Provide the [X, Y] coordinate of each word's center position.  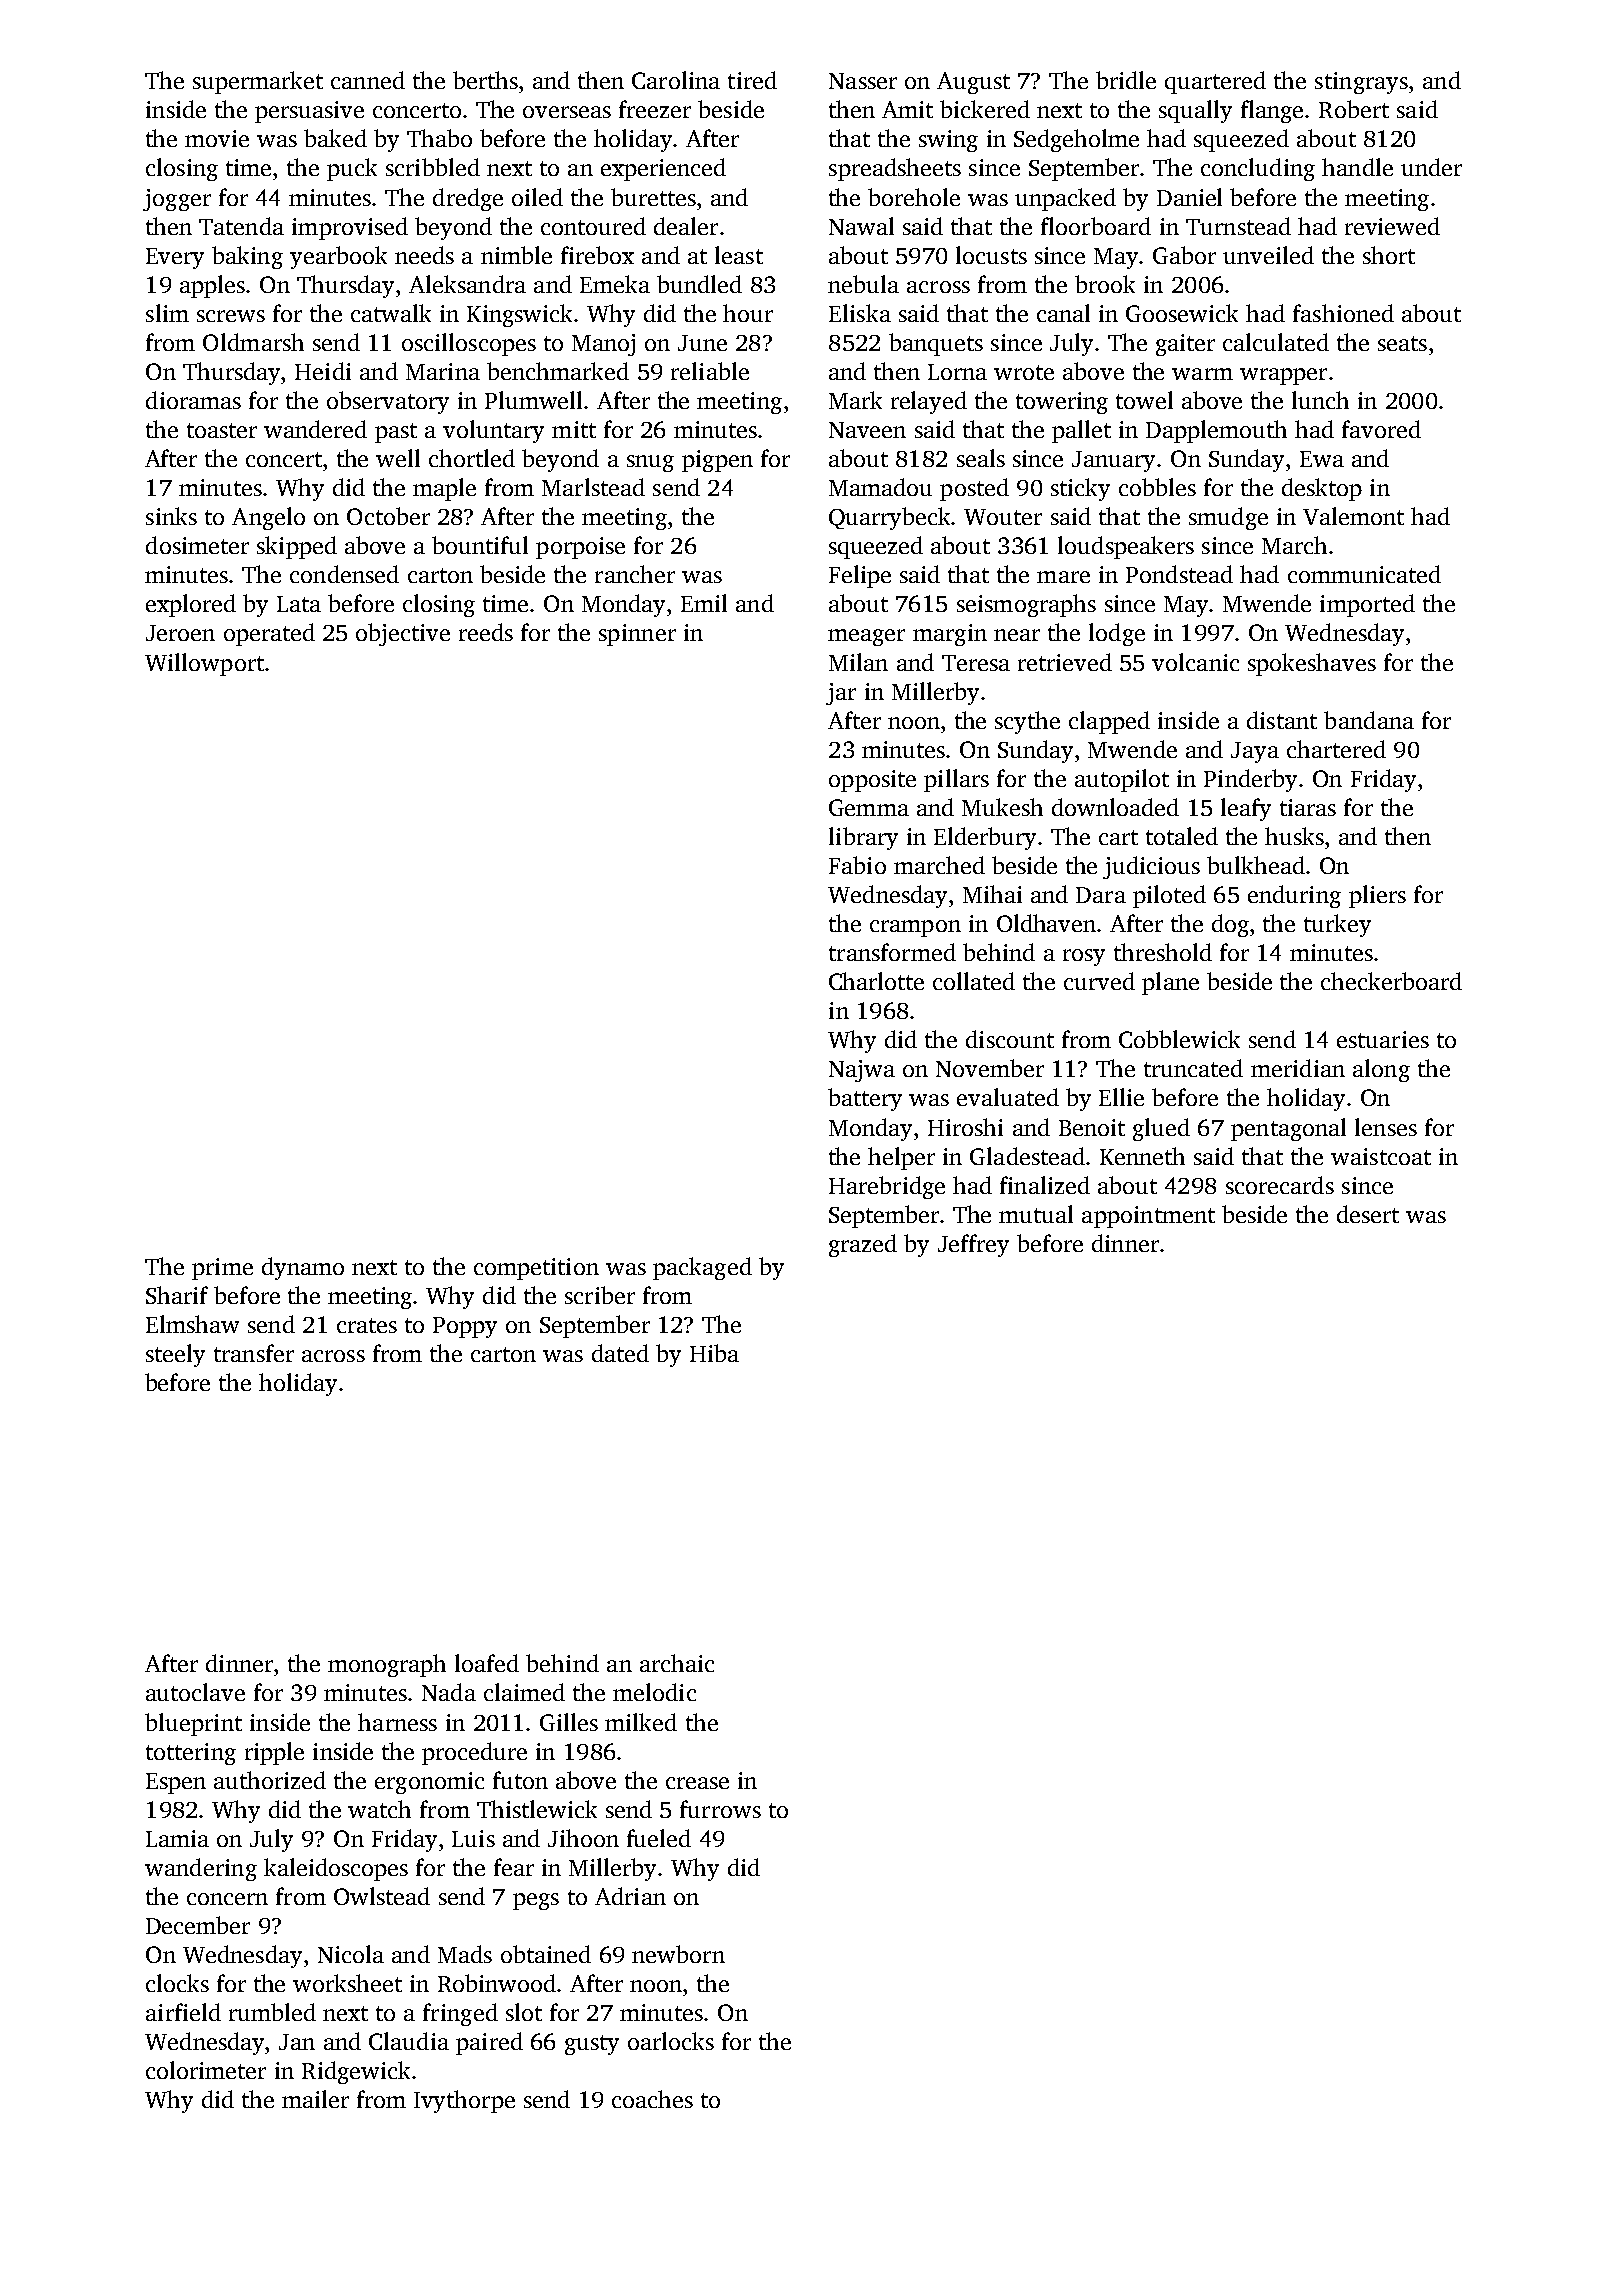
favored [1381, 429]
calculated [1276, 342]
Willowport [204, 664]
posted [974, 489]
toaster [222, 430]
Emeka [615, 284]
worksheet [347, 1983]
